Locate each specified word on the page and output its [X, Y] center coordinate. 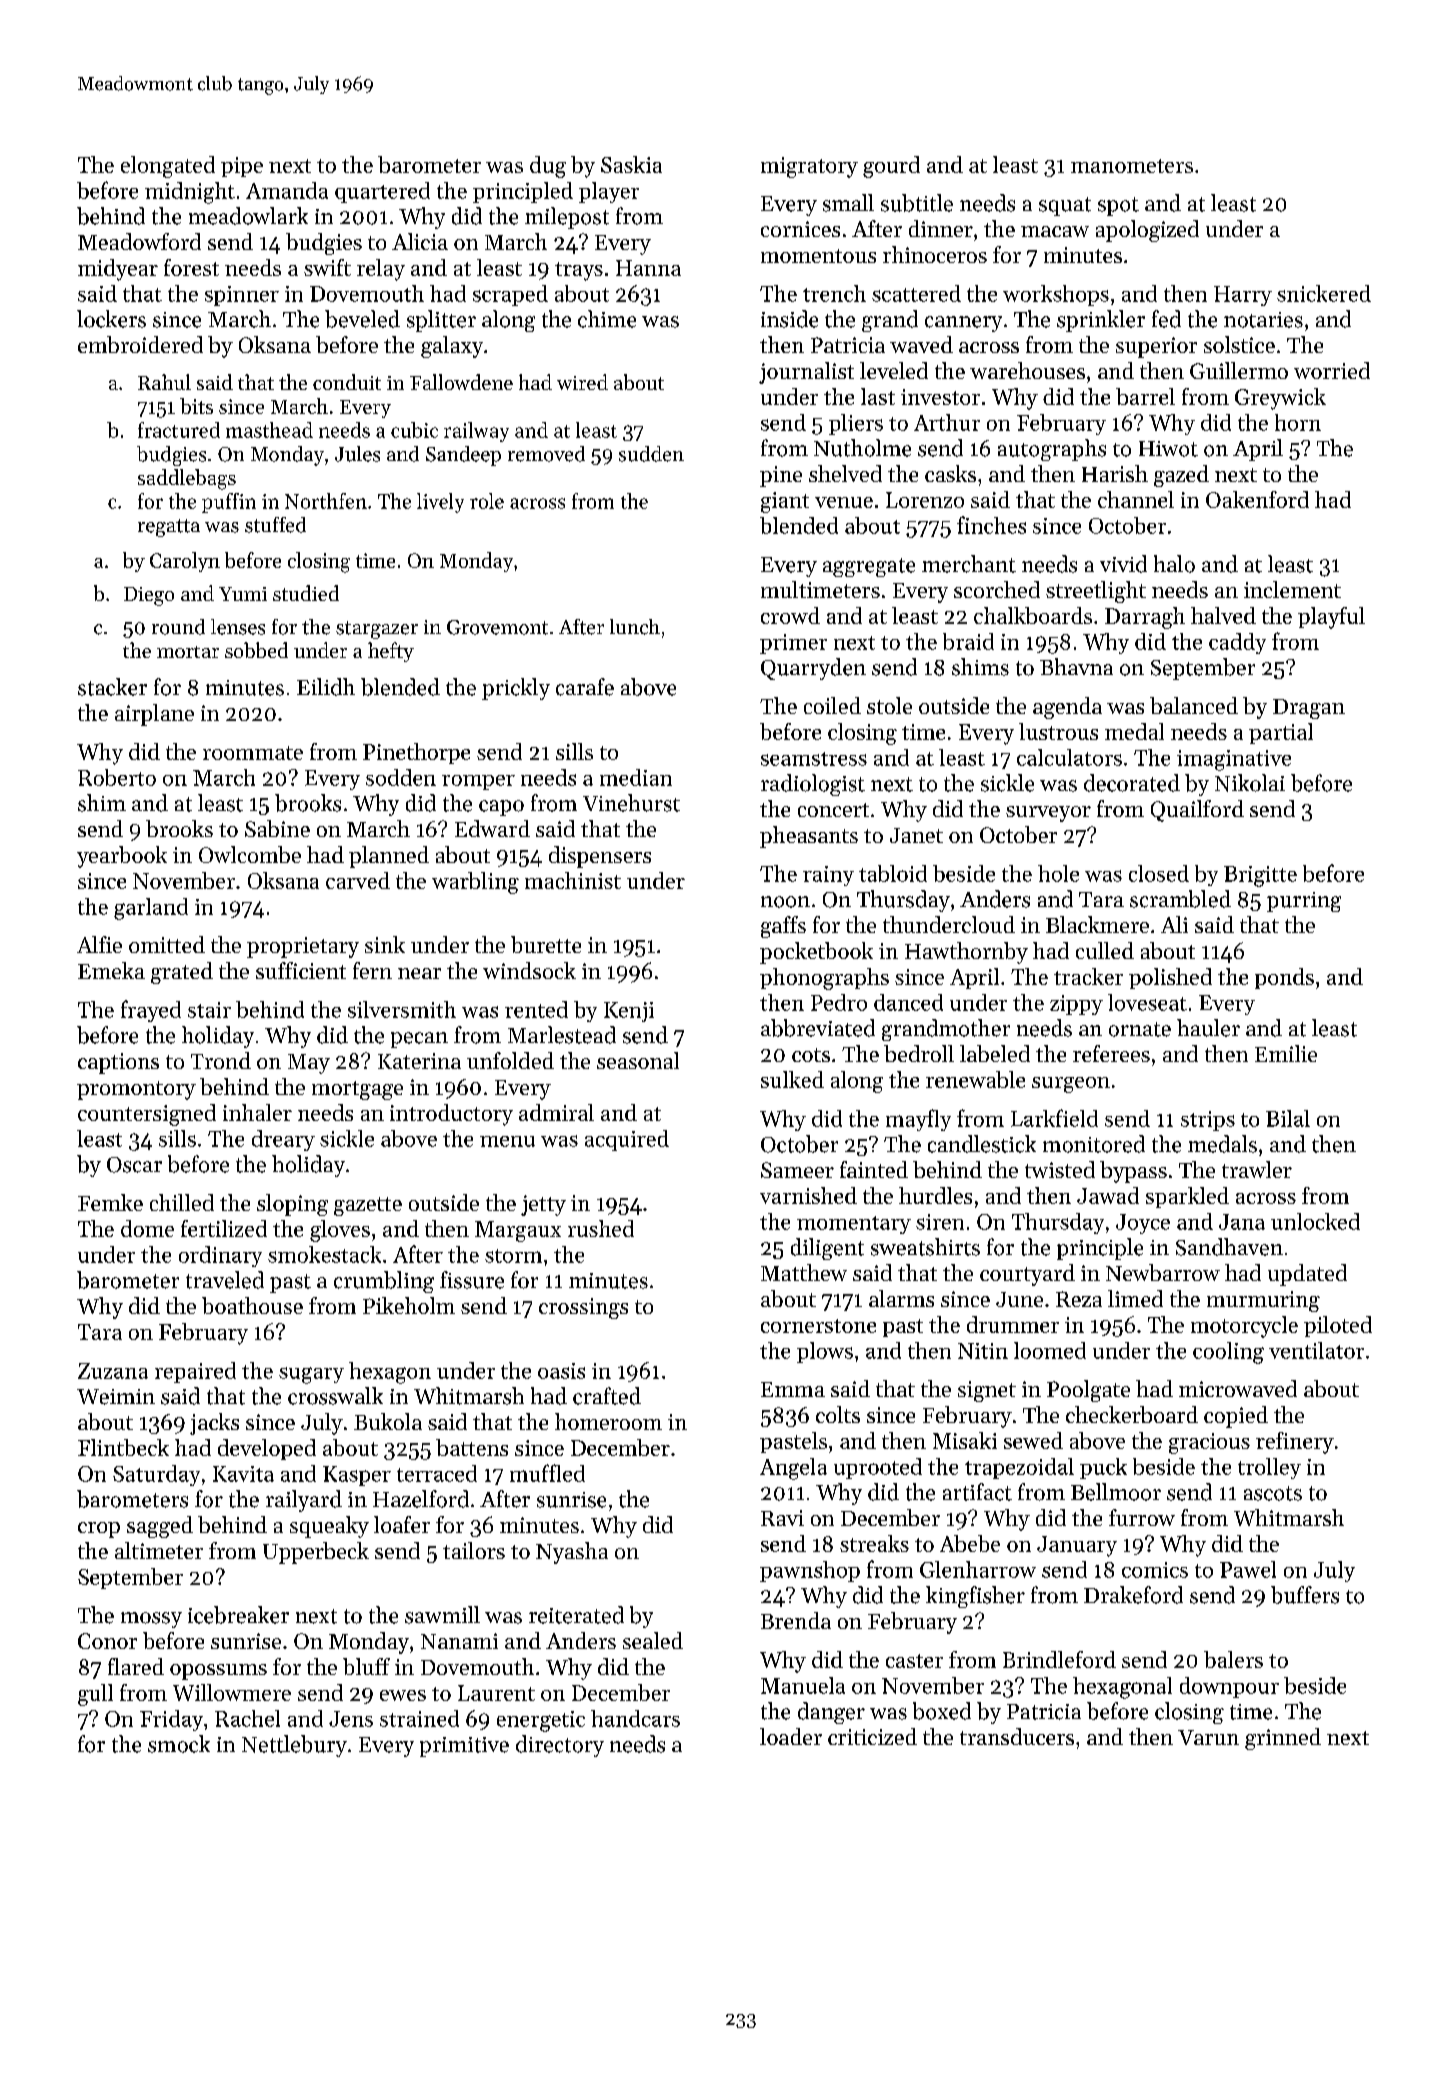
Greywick [1280, 399]
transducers [1017, 1736]
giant [785, 502]
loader [791, 1736]
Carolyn [185, 562]
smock [179, 1744]
